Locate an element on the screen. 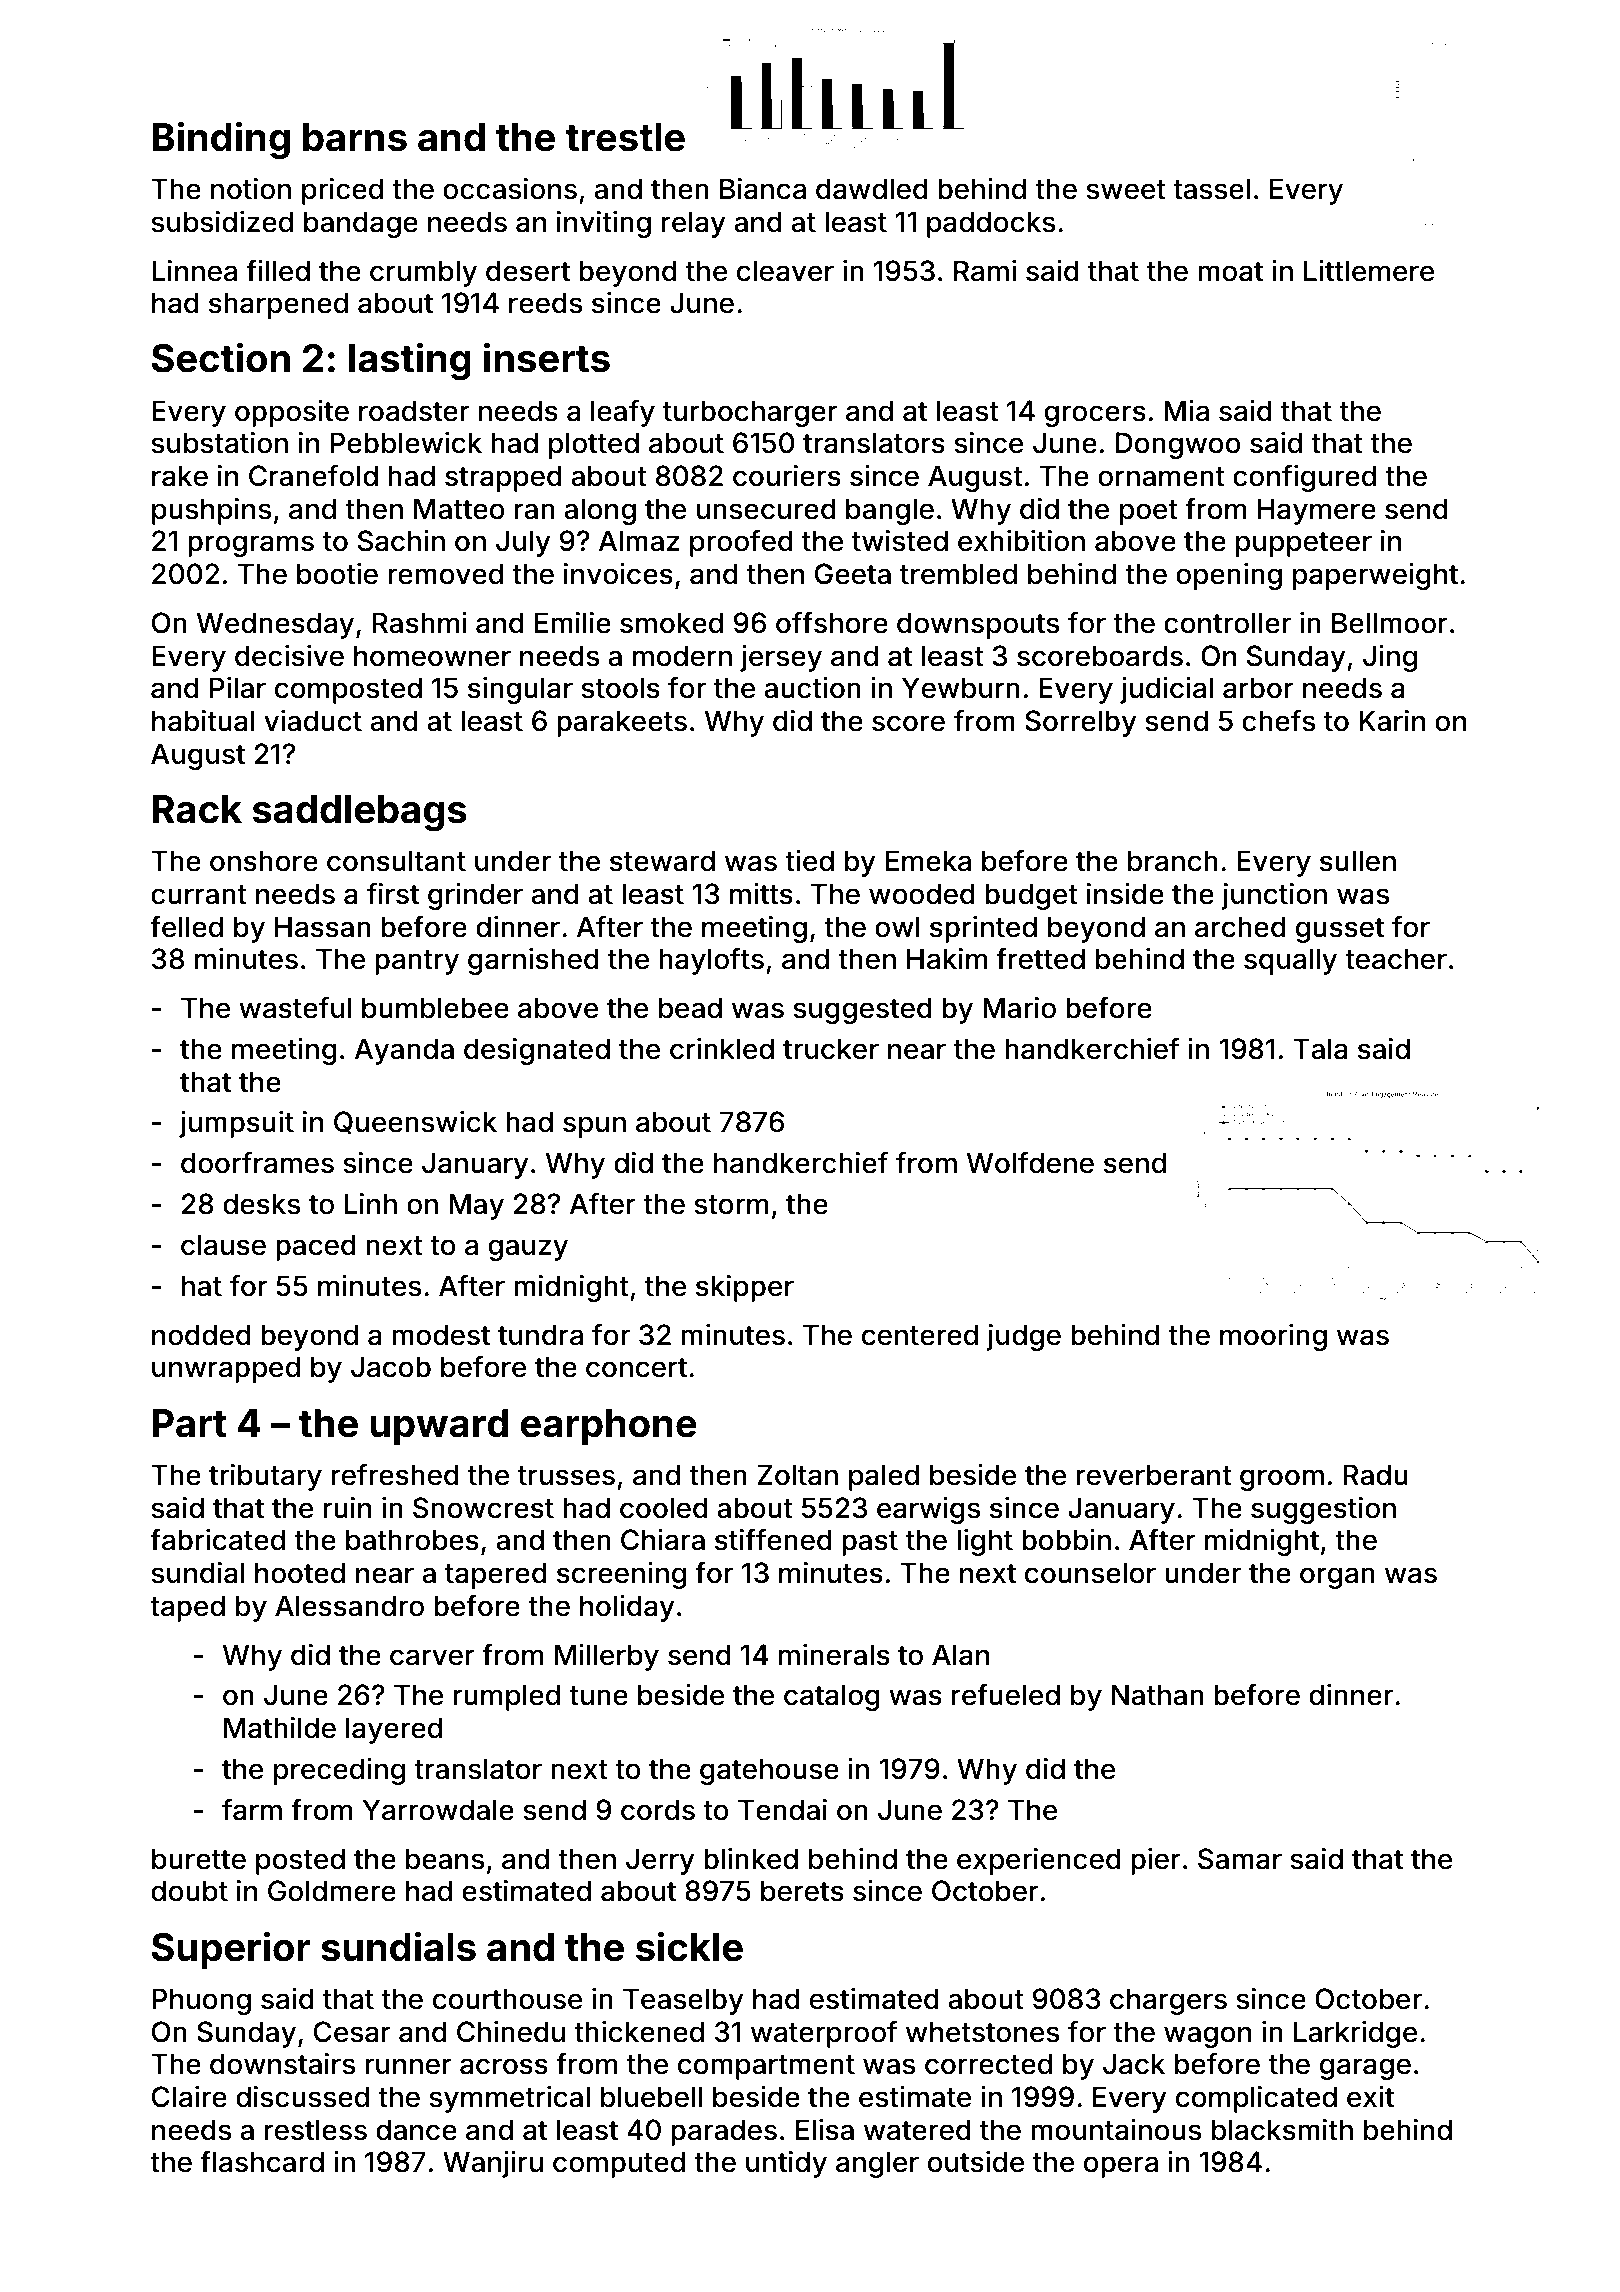 Image resolution: width=1620 pixels, height=2292 pixels. Littlemere is located at coordinates (1369, 271).
